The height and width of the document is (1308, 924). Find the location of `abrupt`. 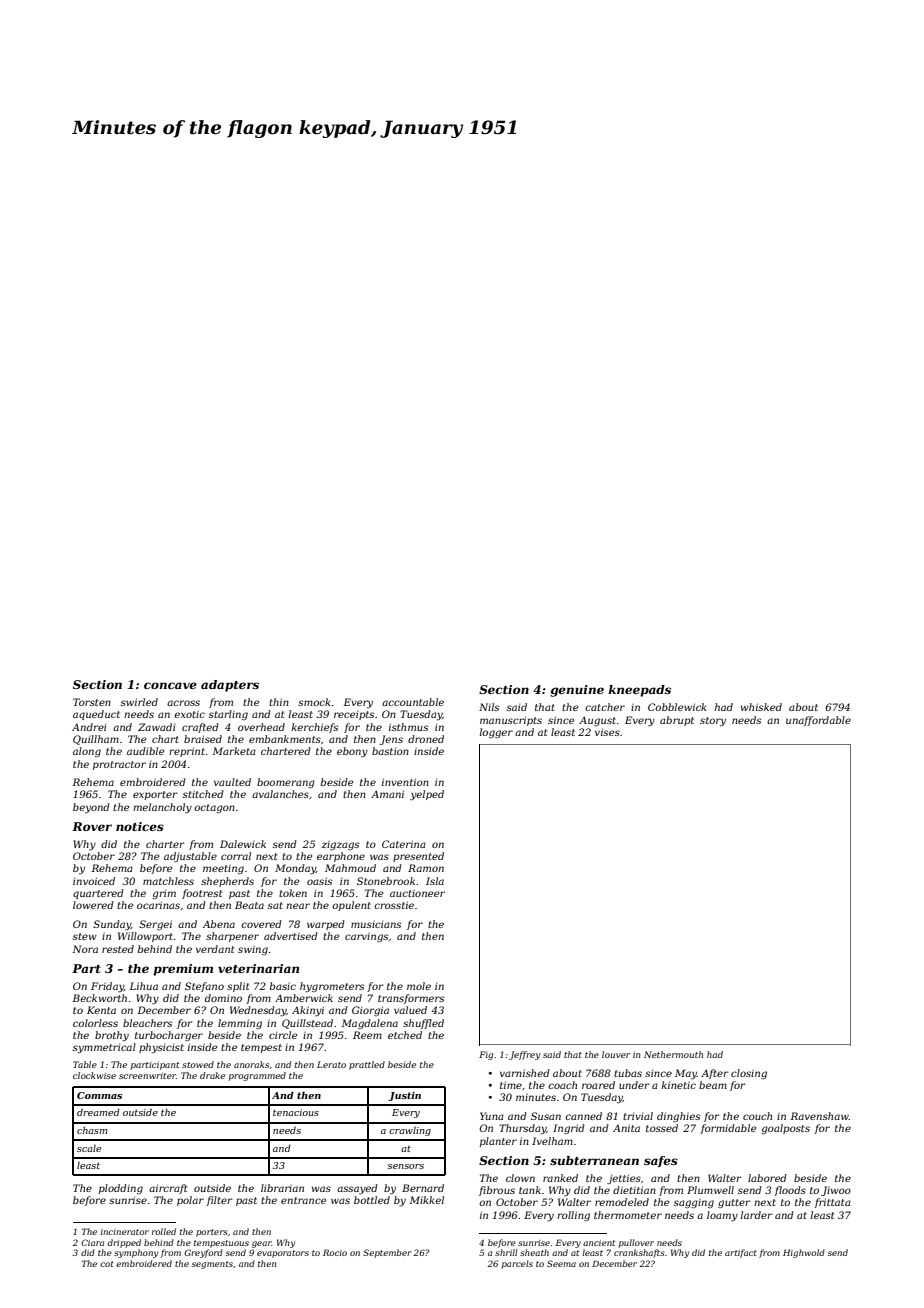

abrupt is located at coordinates (677, 721).
